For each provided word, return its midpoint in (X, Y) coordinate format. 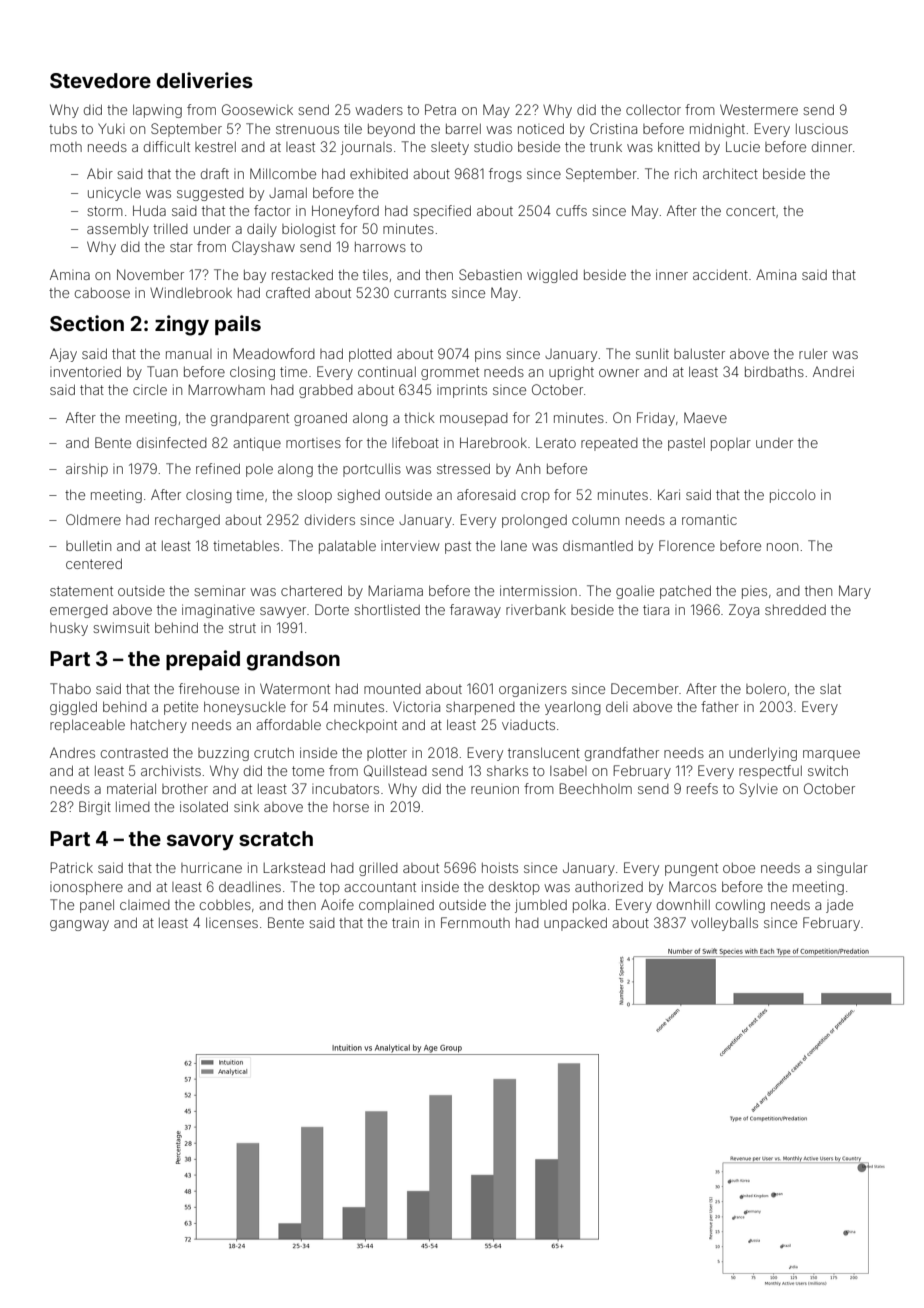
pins (488, 355)
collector (653, 109)
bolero (766, 689)
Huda (149, 210)
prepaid (203, 660)
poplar (731, 444)
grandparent (250, 419)
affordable (288, 724)
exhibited (379, 173)
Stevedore (100, 80)
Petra (440, 109)
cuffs (571, 210)
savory (200, 842)
